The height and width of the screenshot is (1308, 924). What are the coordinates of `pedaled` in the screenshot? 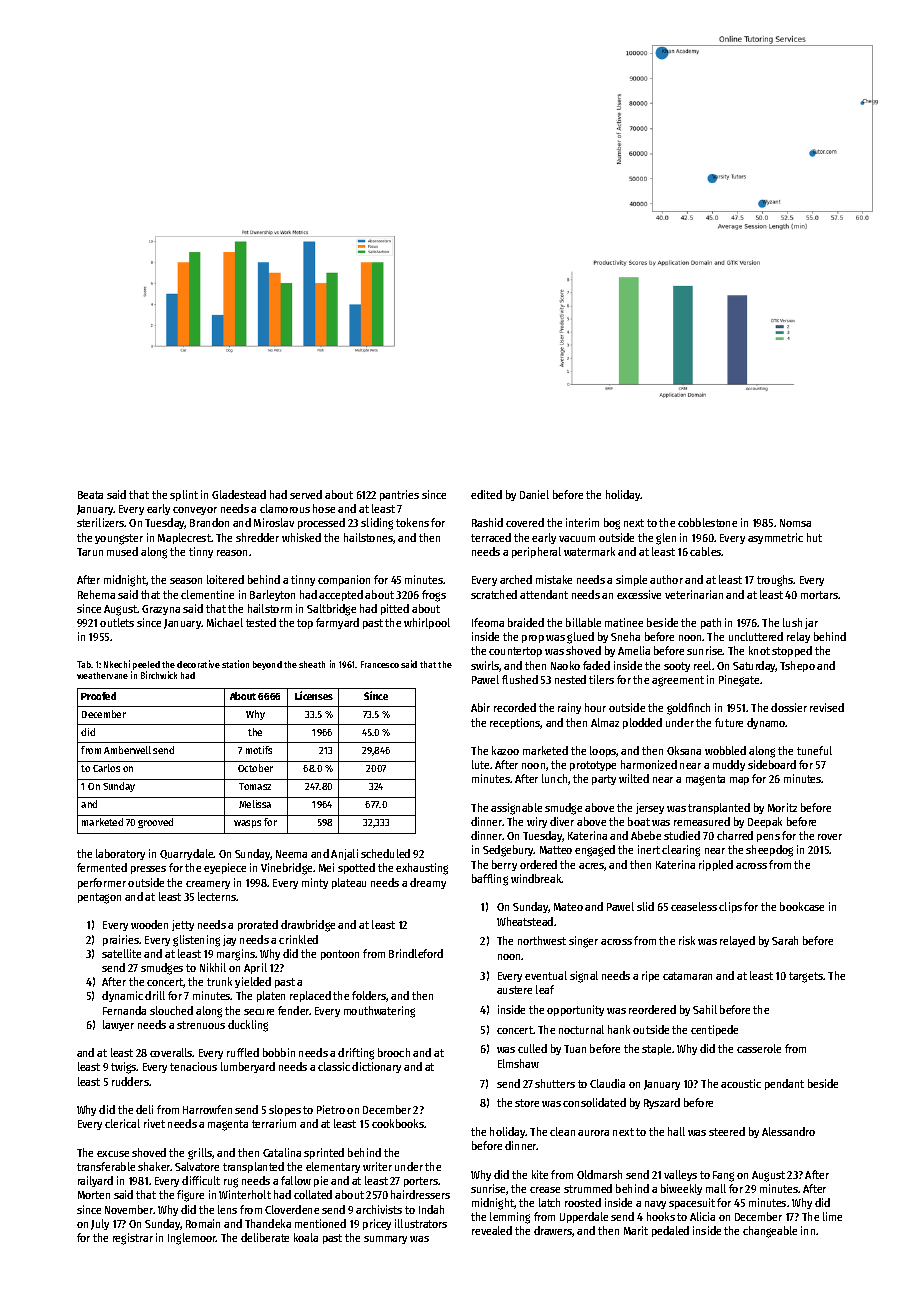 It's located at (670, 1231).
